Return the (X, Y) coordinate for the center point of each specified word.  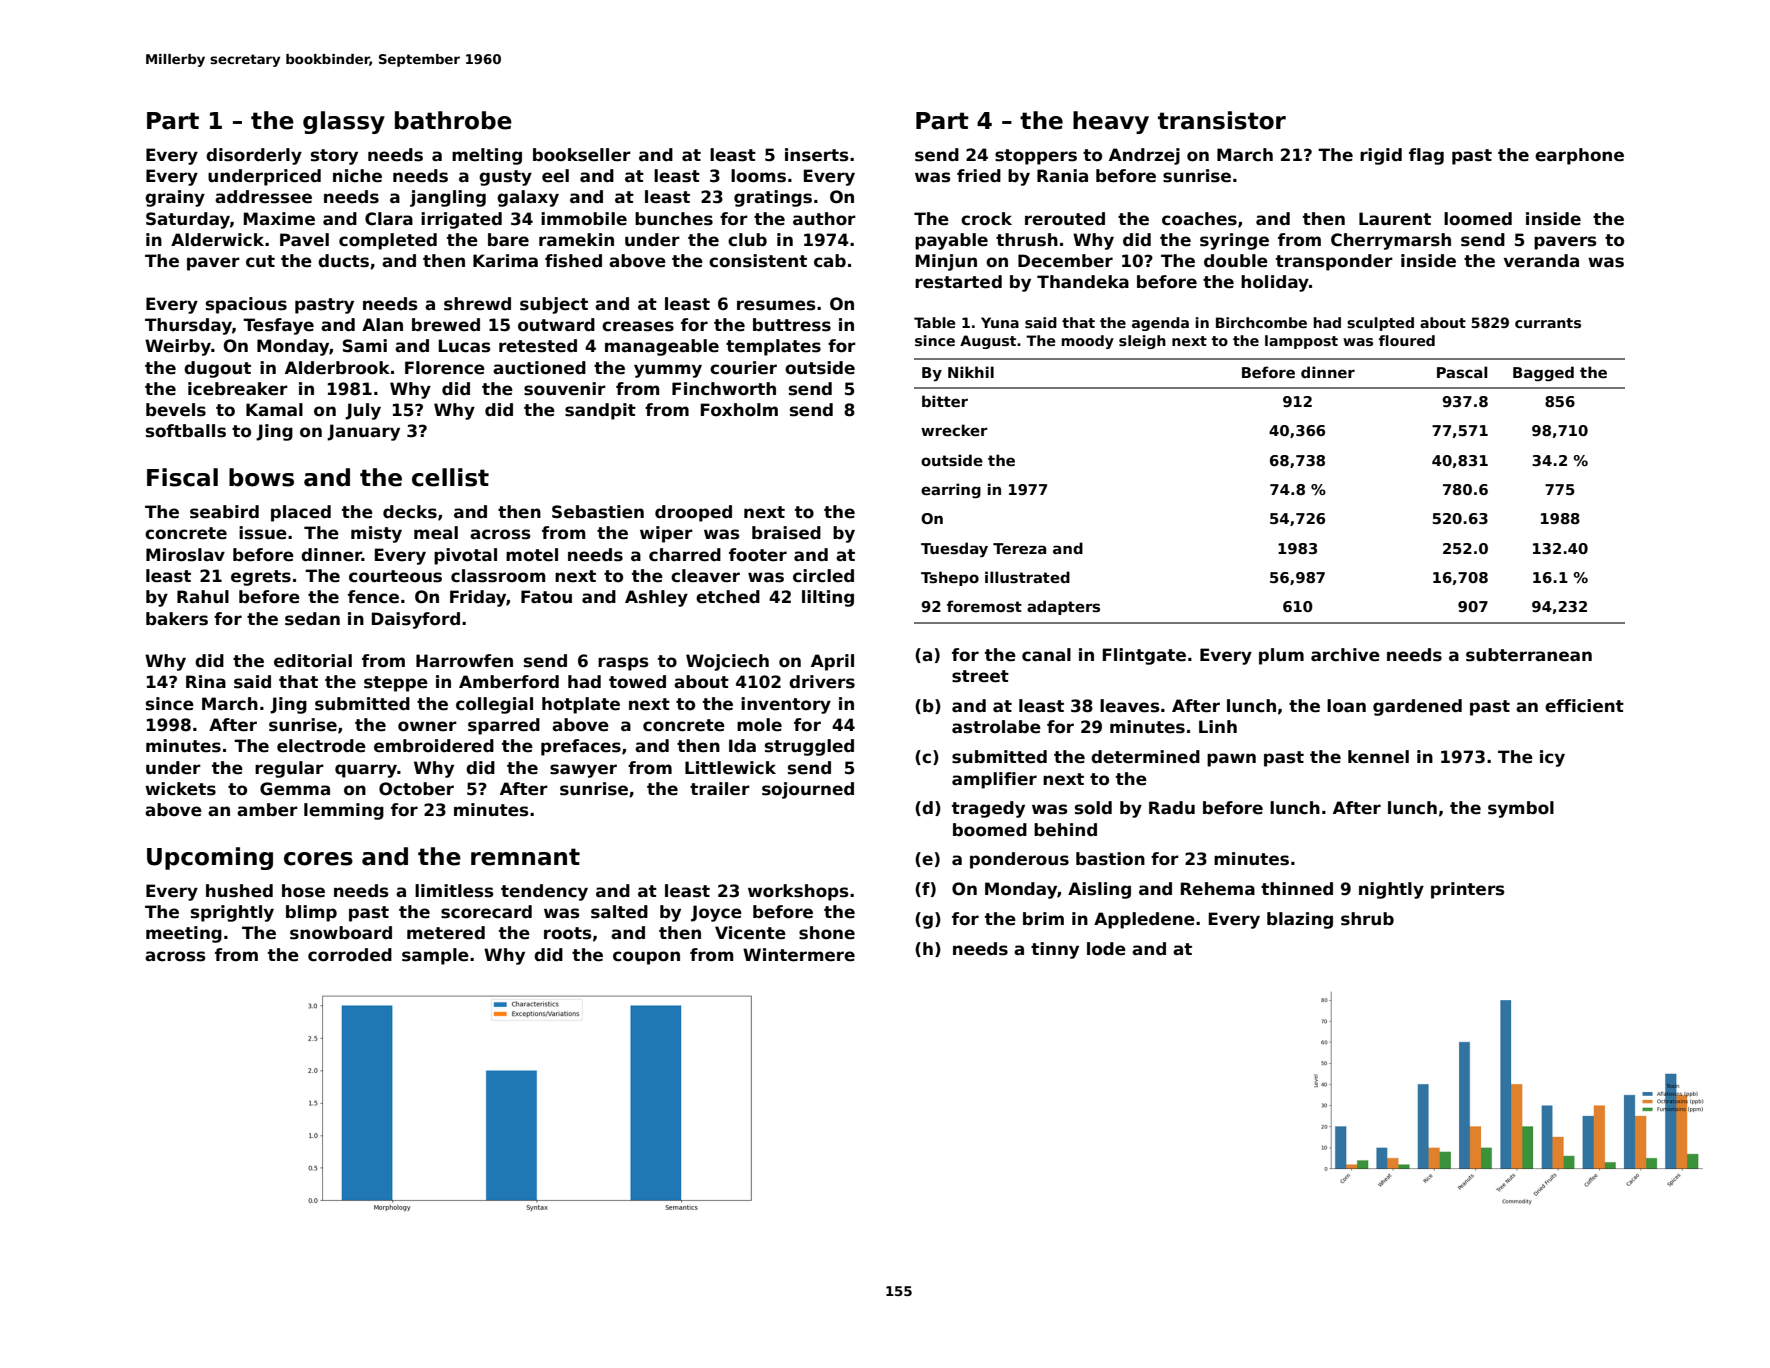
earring (951, 490)
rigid (1381, 156)
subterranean (1529, 655)
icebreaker (238, 389)
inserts (817, 155)
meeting (184, 934)
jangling (448, 198)
